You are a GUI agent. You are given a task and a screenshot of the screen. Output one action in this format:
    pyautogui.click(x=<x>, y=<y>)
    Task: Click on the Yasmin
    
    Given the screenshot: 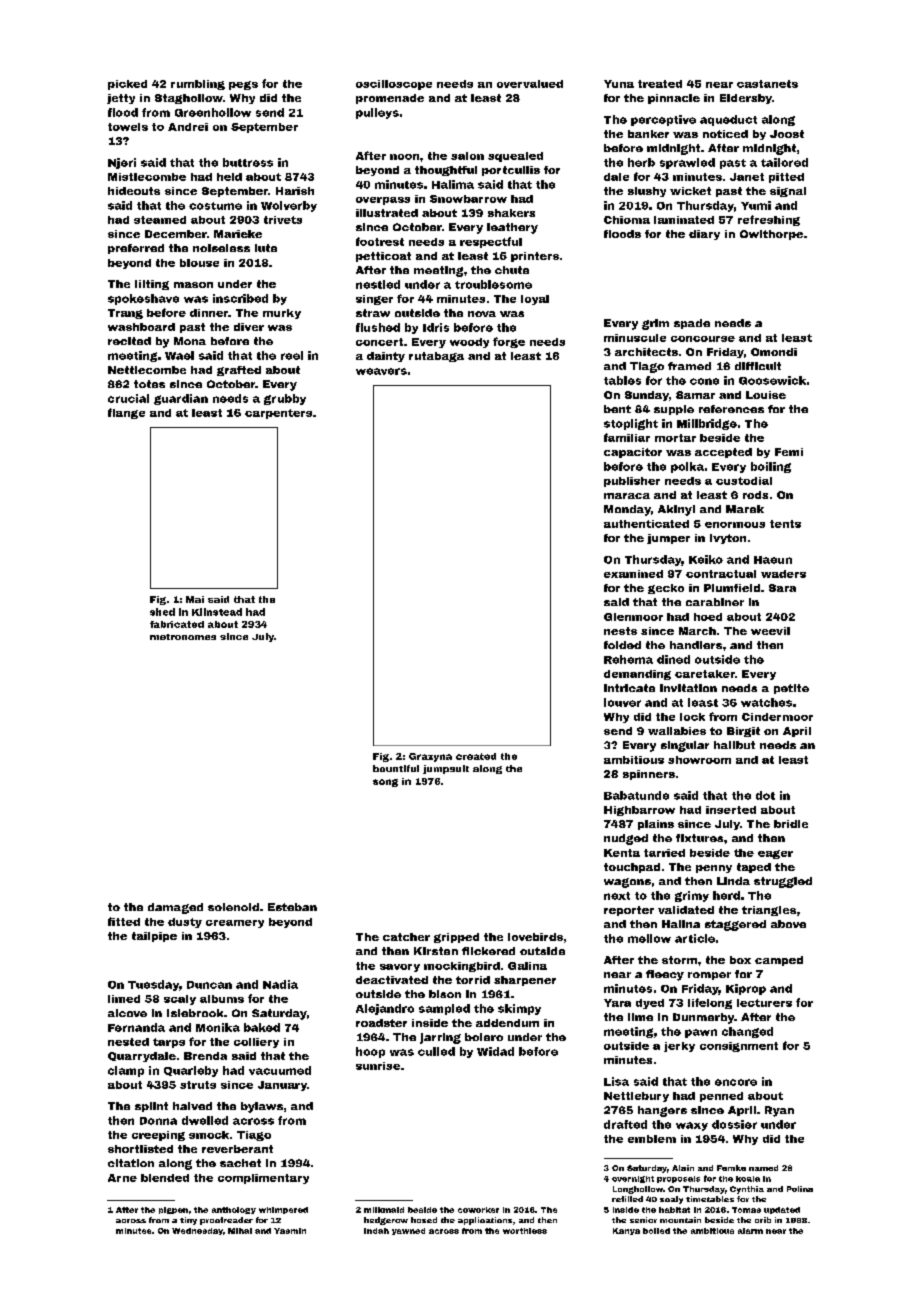 What is the action you would take?
    pyautogui.click(x=290, y=1231)
